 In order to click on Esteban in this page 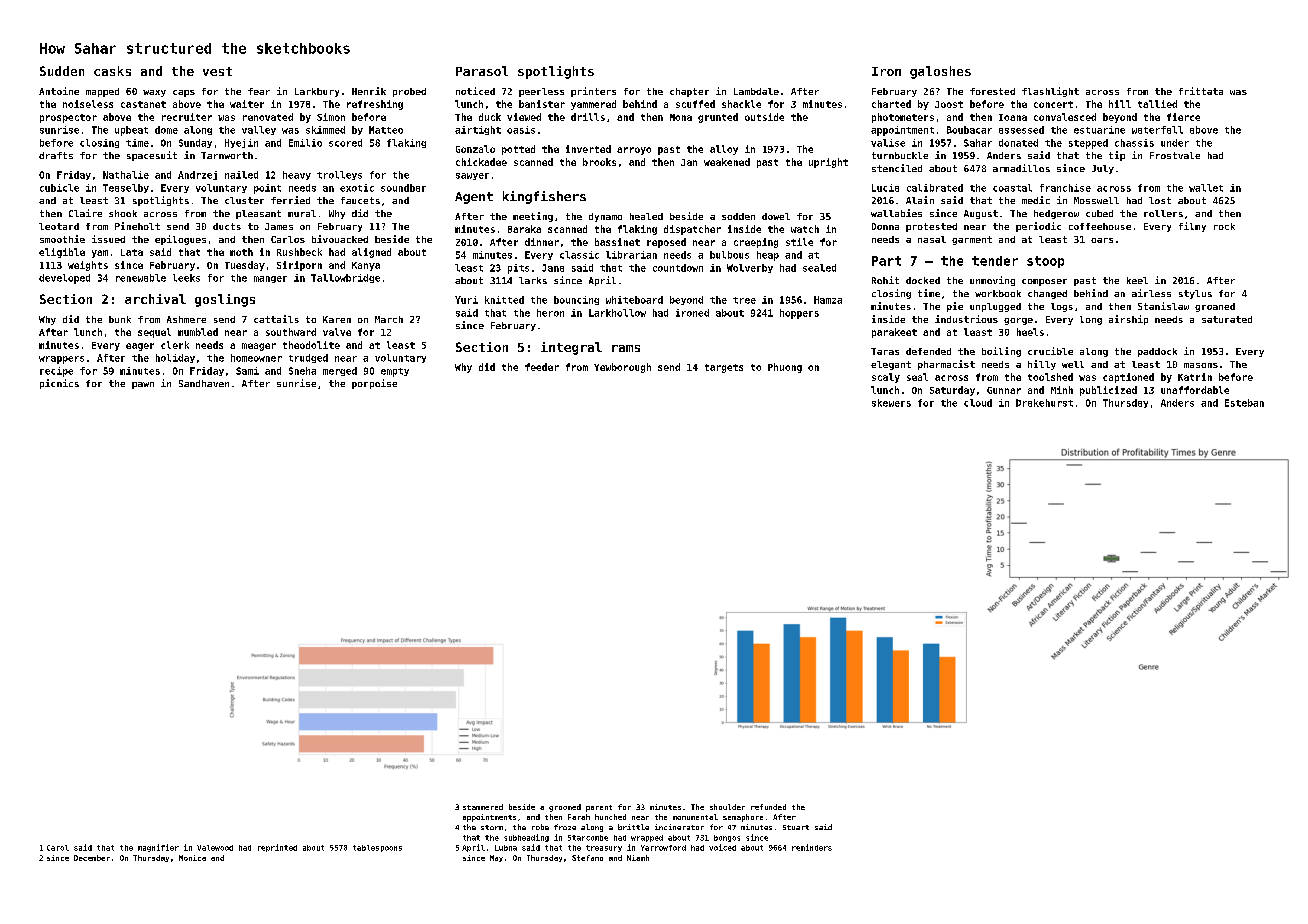, I will do `click(1244, 403)`.
